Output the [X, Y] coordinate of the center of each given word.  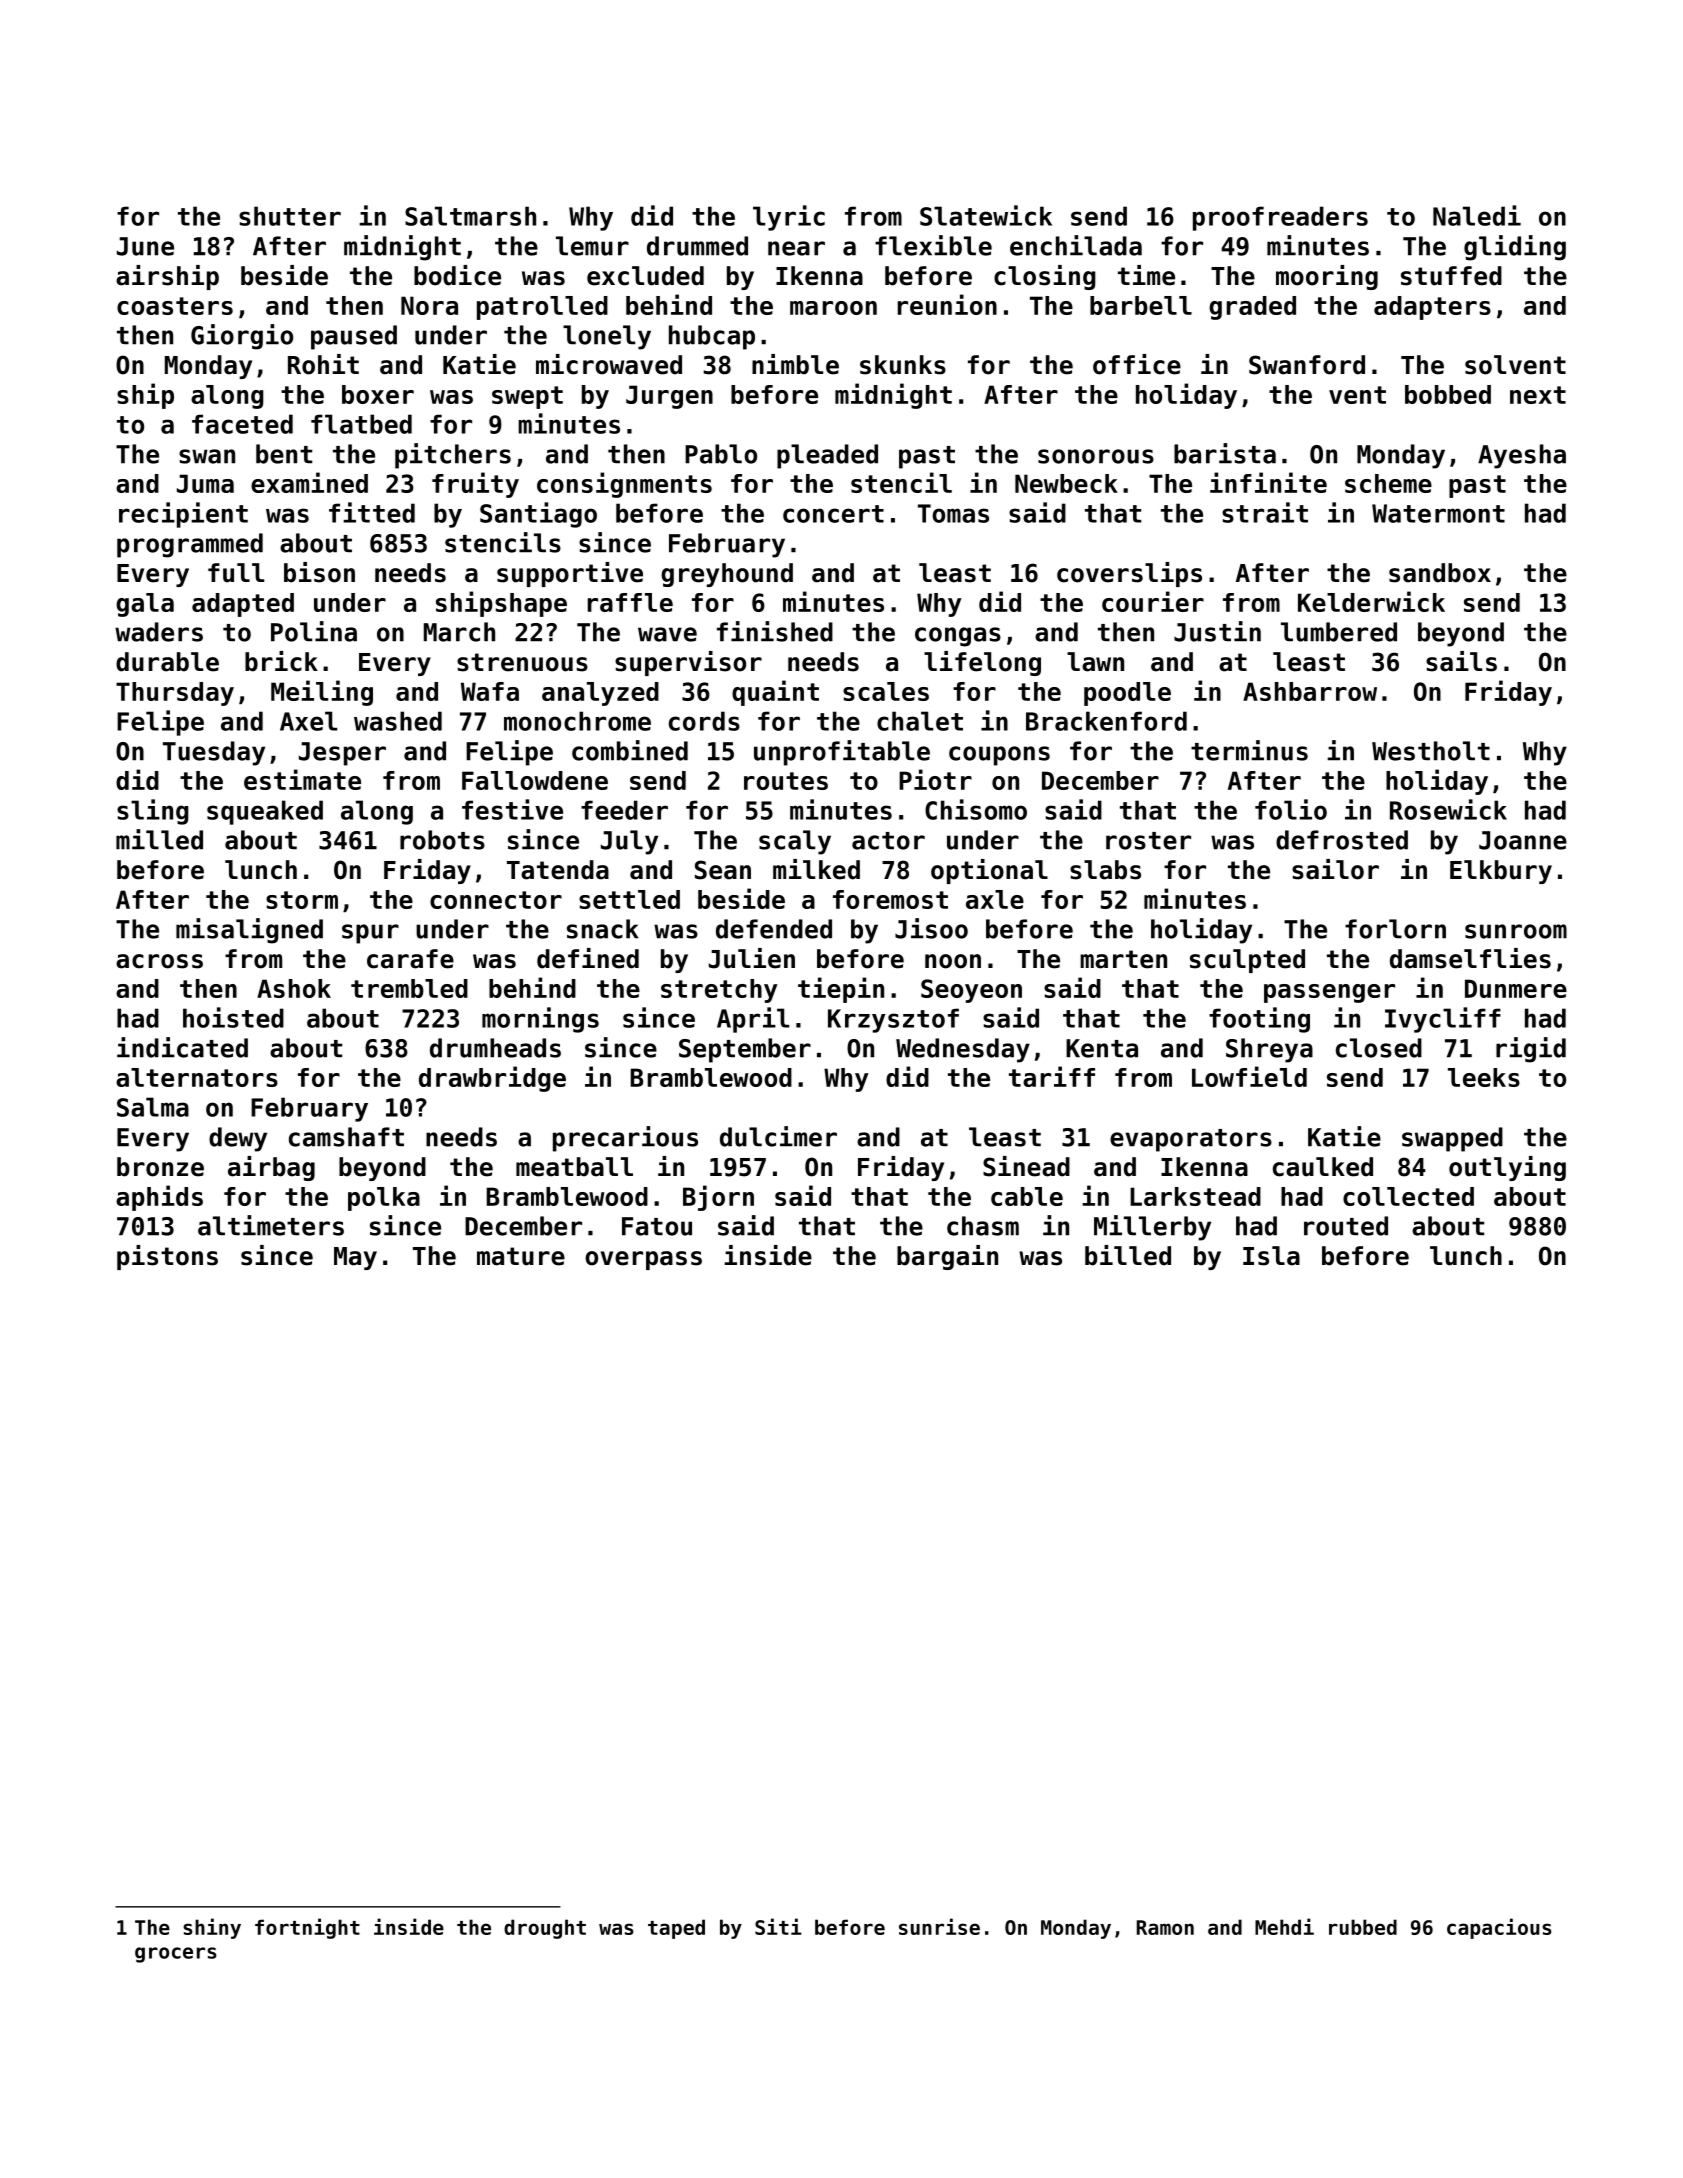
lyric [789, 218]
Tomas [953, 513]
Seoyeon [971, 991]
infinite [1268, 482]
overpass [643, 1260]
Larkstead [1195, 1196]
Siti [778, 1926]
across [159, 961]
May [355, 1258]
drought [545, 1929]
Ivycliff [1443, 1020]
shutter [290, 216]
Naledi [1477, 215]
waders [159, 632]
